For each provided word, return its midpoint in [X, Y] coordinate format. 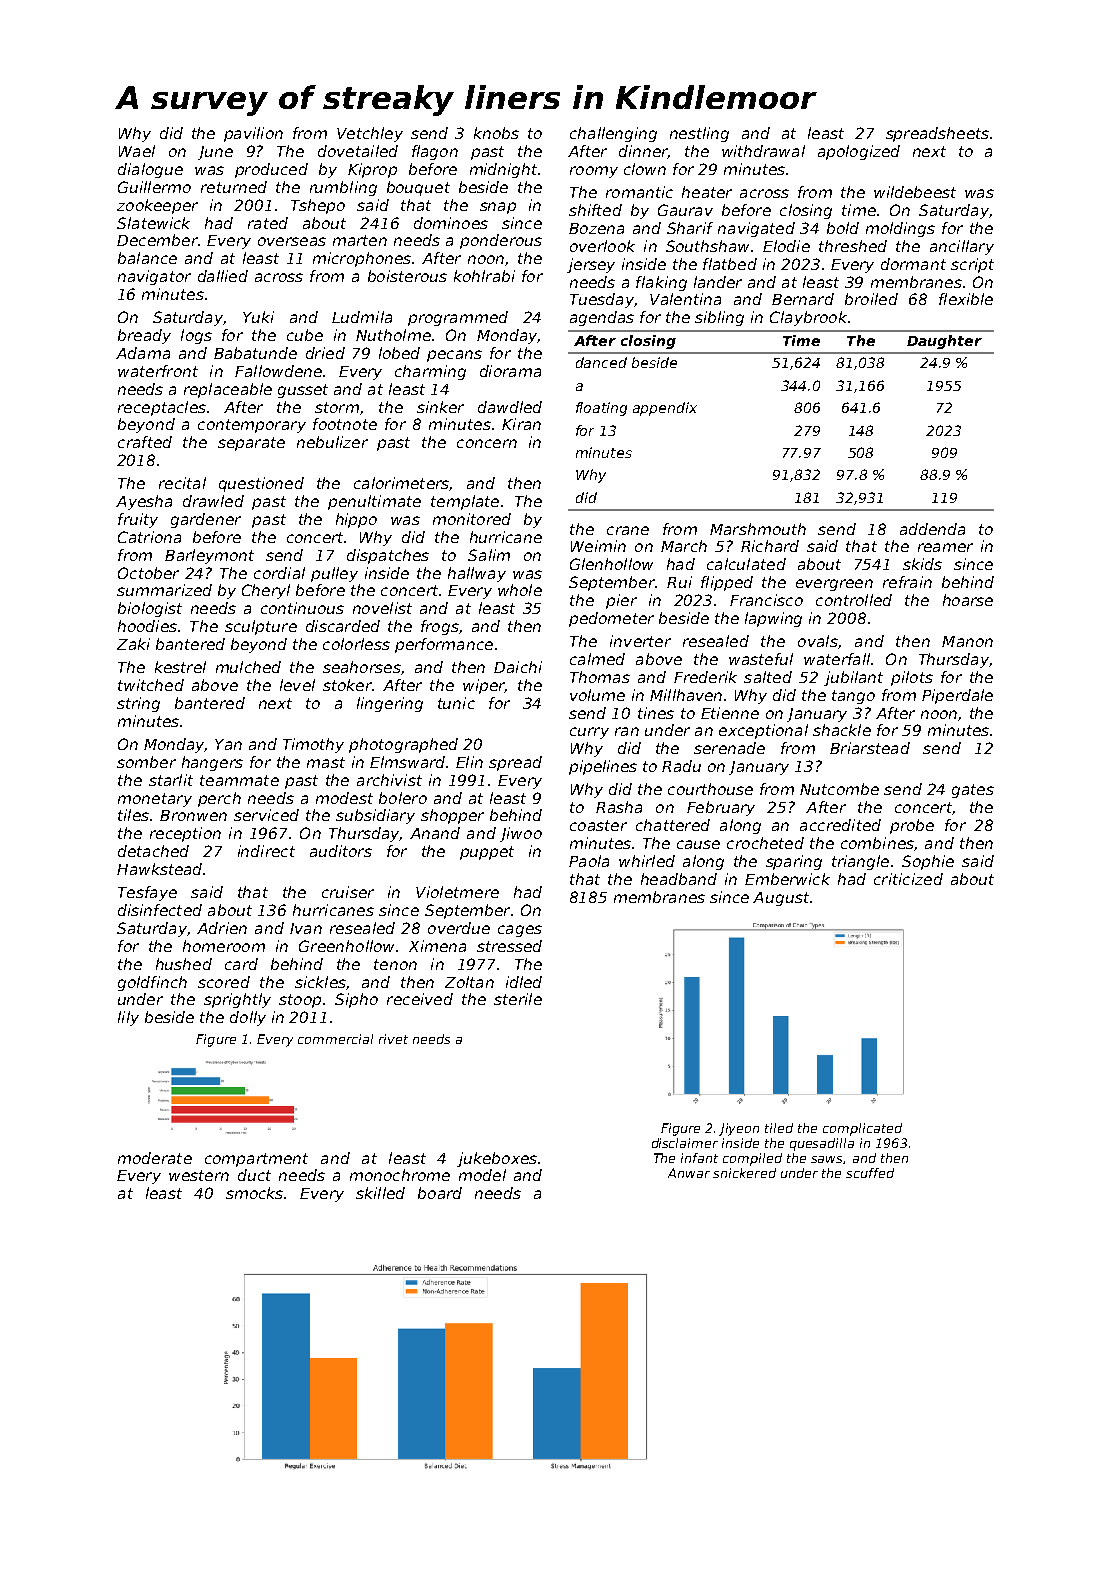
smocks [254, 1193]
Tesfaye [147, 893]
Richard [770, 546]
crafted [145, 442]
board [440, 1193]
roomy [594, 172]
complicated [862, 1129]
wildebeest [915, 192]
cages [520, 931]
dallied [223, 276]
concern [487, 443]
